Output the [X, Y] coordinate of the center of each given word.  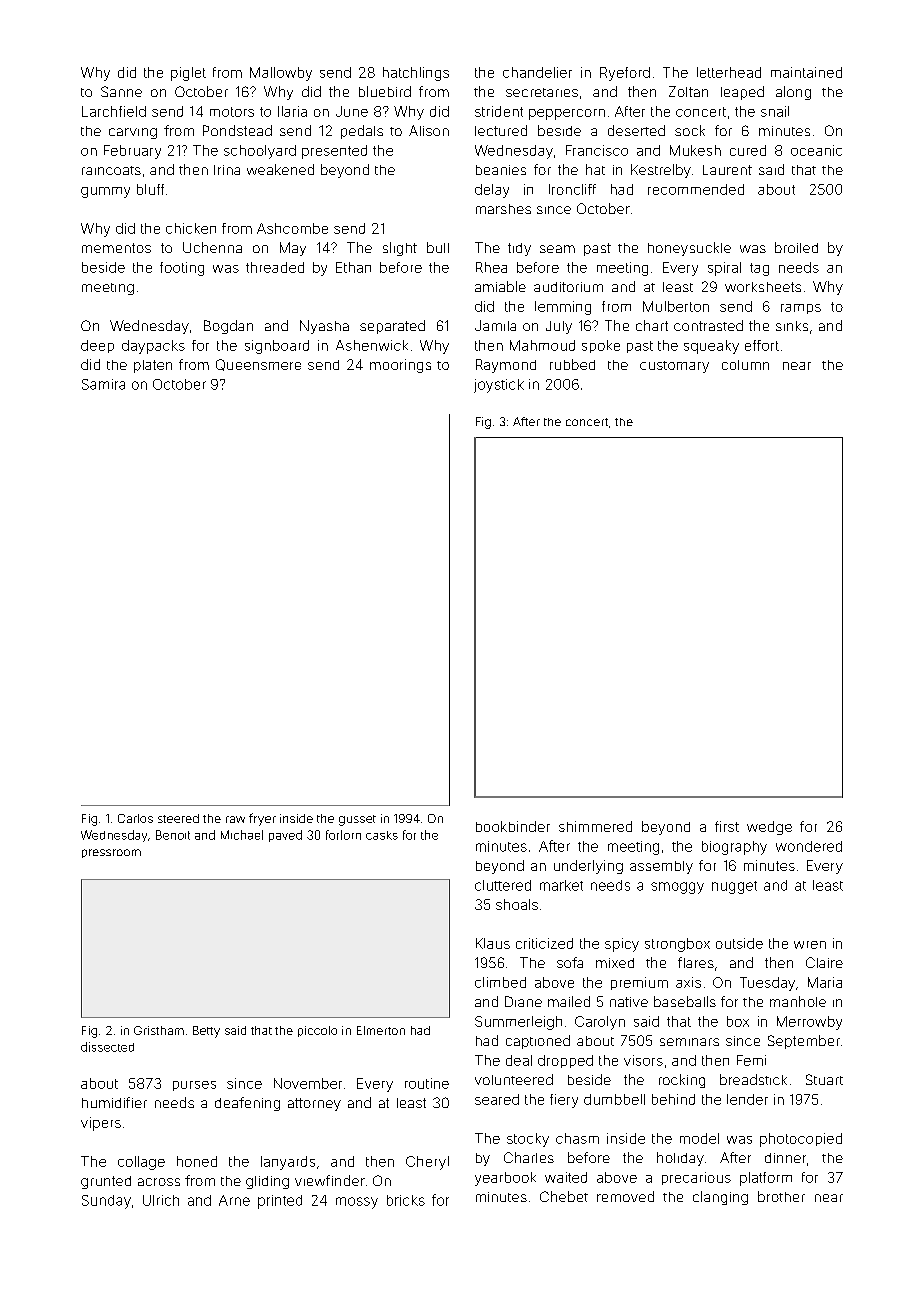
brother [781, 1196]
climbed [500, 982]
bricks [406, 1200]
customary [674, 367]
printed [280, 1202]
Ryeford [625, 74]
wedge [769, 828]
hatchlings [416, 74]
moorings [400, 366]
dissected [107, 1047]
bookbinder [513, 826]
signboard [277, 347]
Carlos [135, 818]
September [804, 1042]
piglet [188, 74]
